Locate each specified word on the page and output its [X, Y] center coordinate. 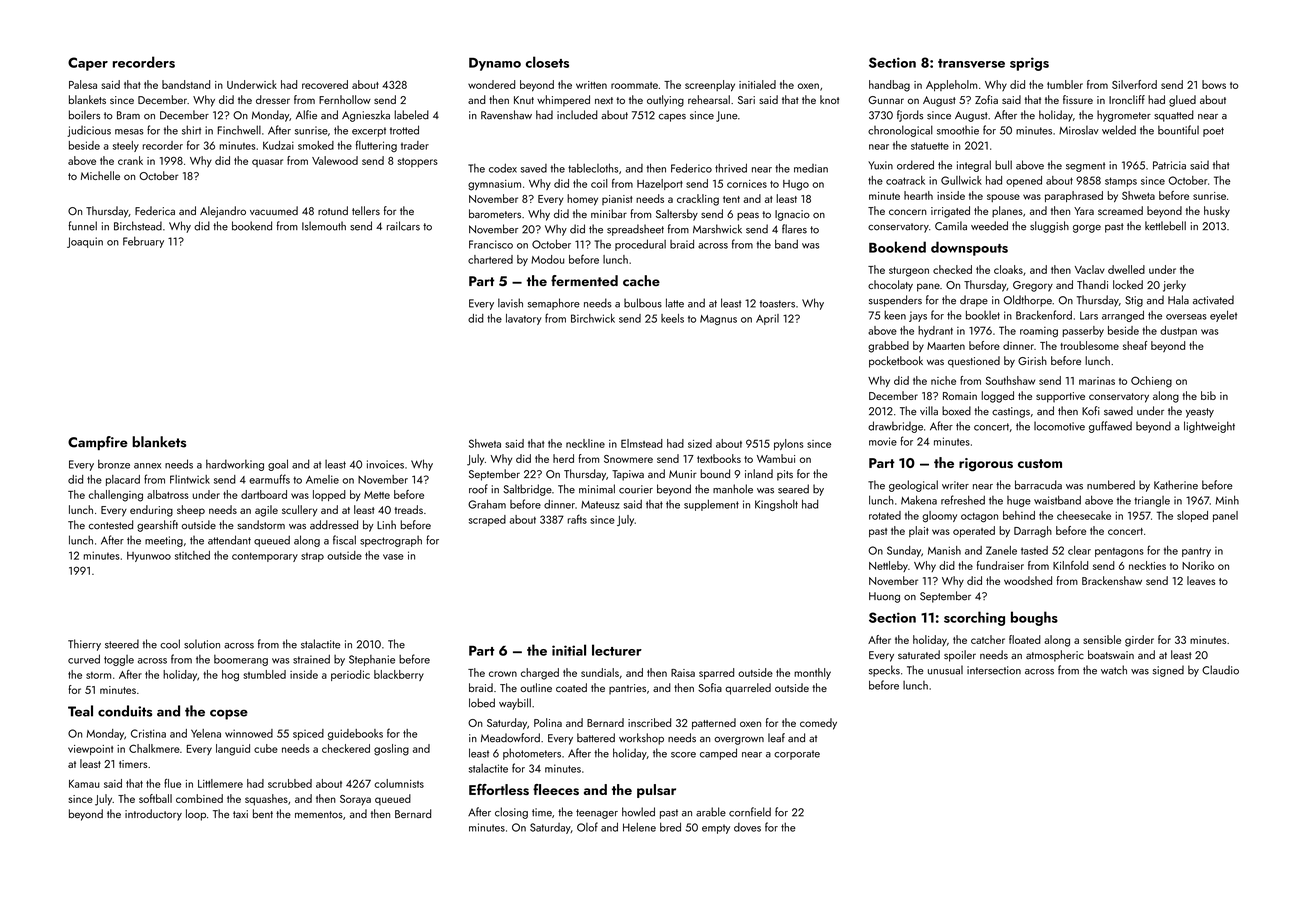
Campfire [98, 443]
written [591, 85]
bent [263, 814]
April [767, 319]
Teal [80, 711]
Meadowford [510, 738]
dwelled [1126, 269]
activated [1213, 300]
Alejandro [223, 212]
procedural [640, 245]
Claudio [1220, 670]
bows [1214, 84]
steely [126, 146]
